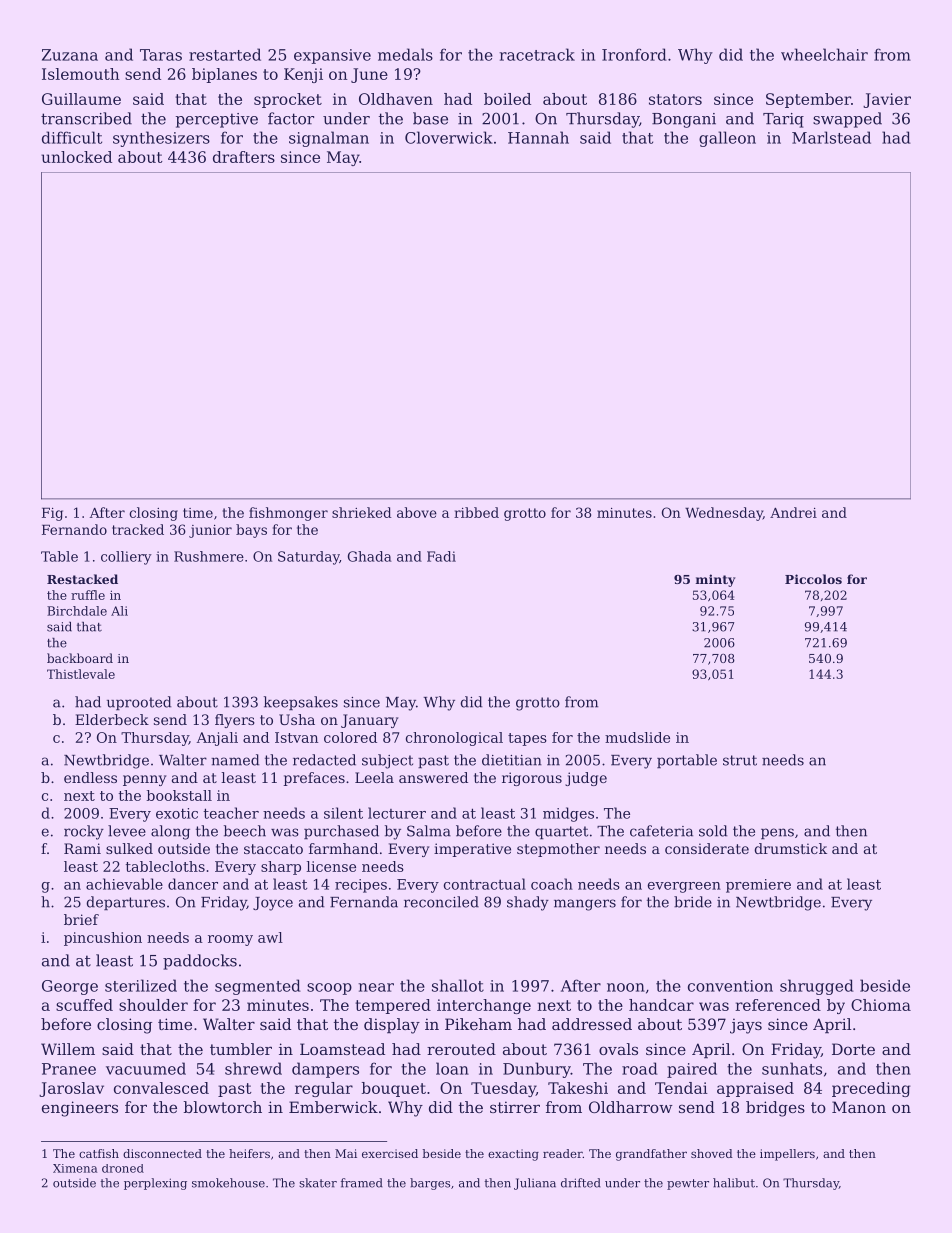 This image has height=1233, width=952. What do you see at coordinates (82, 848) in the image?
I see `Rami` at bounding box center [82, 848].
